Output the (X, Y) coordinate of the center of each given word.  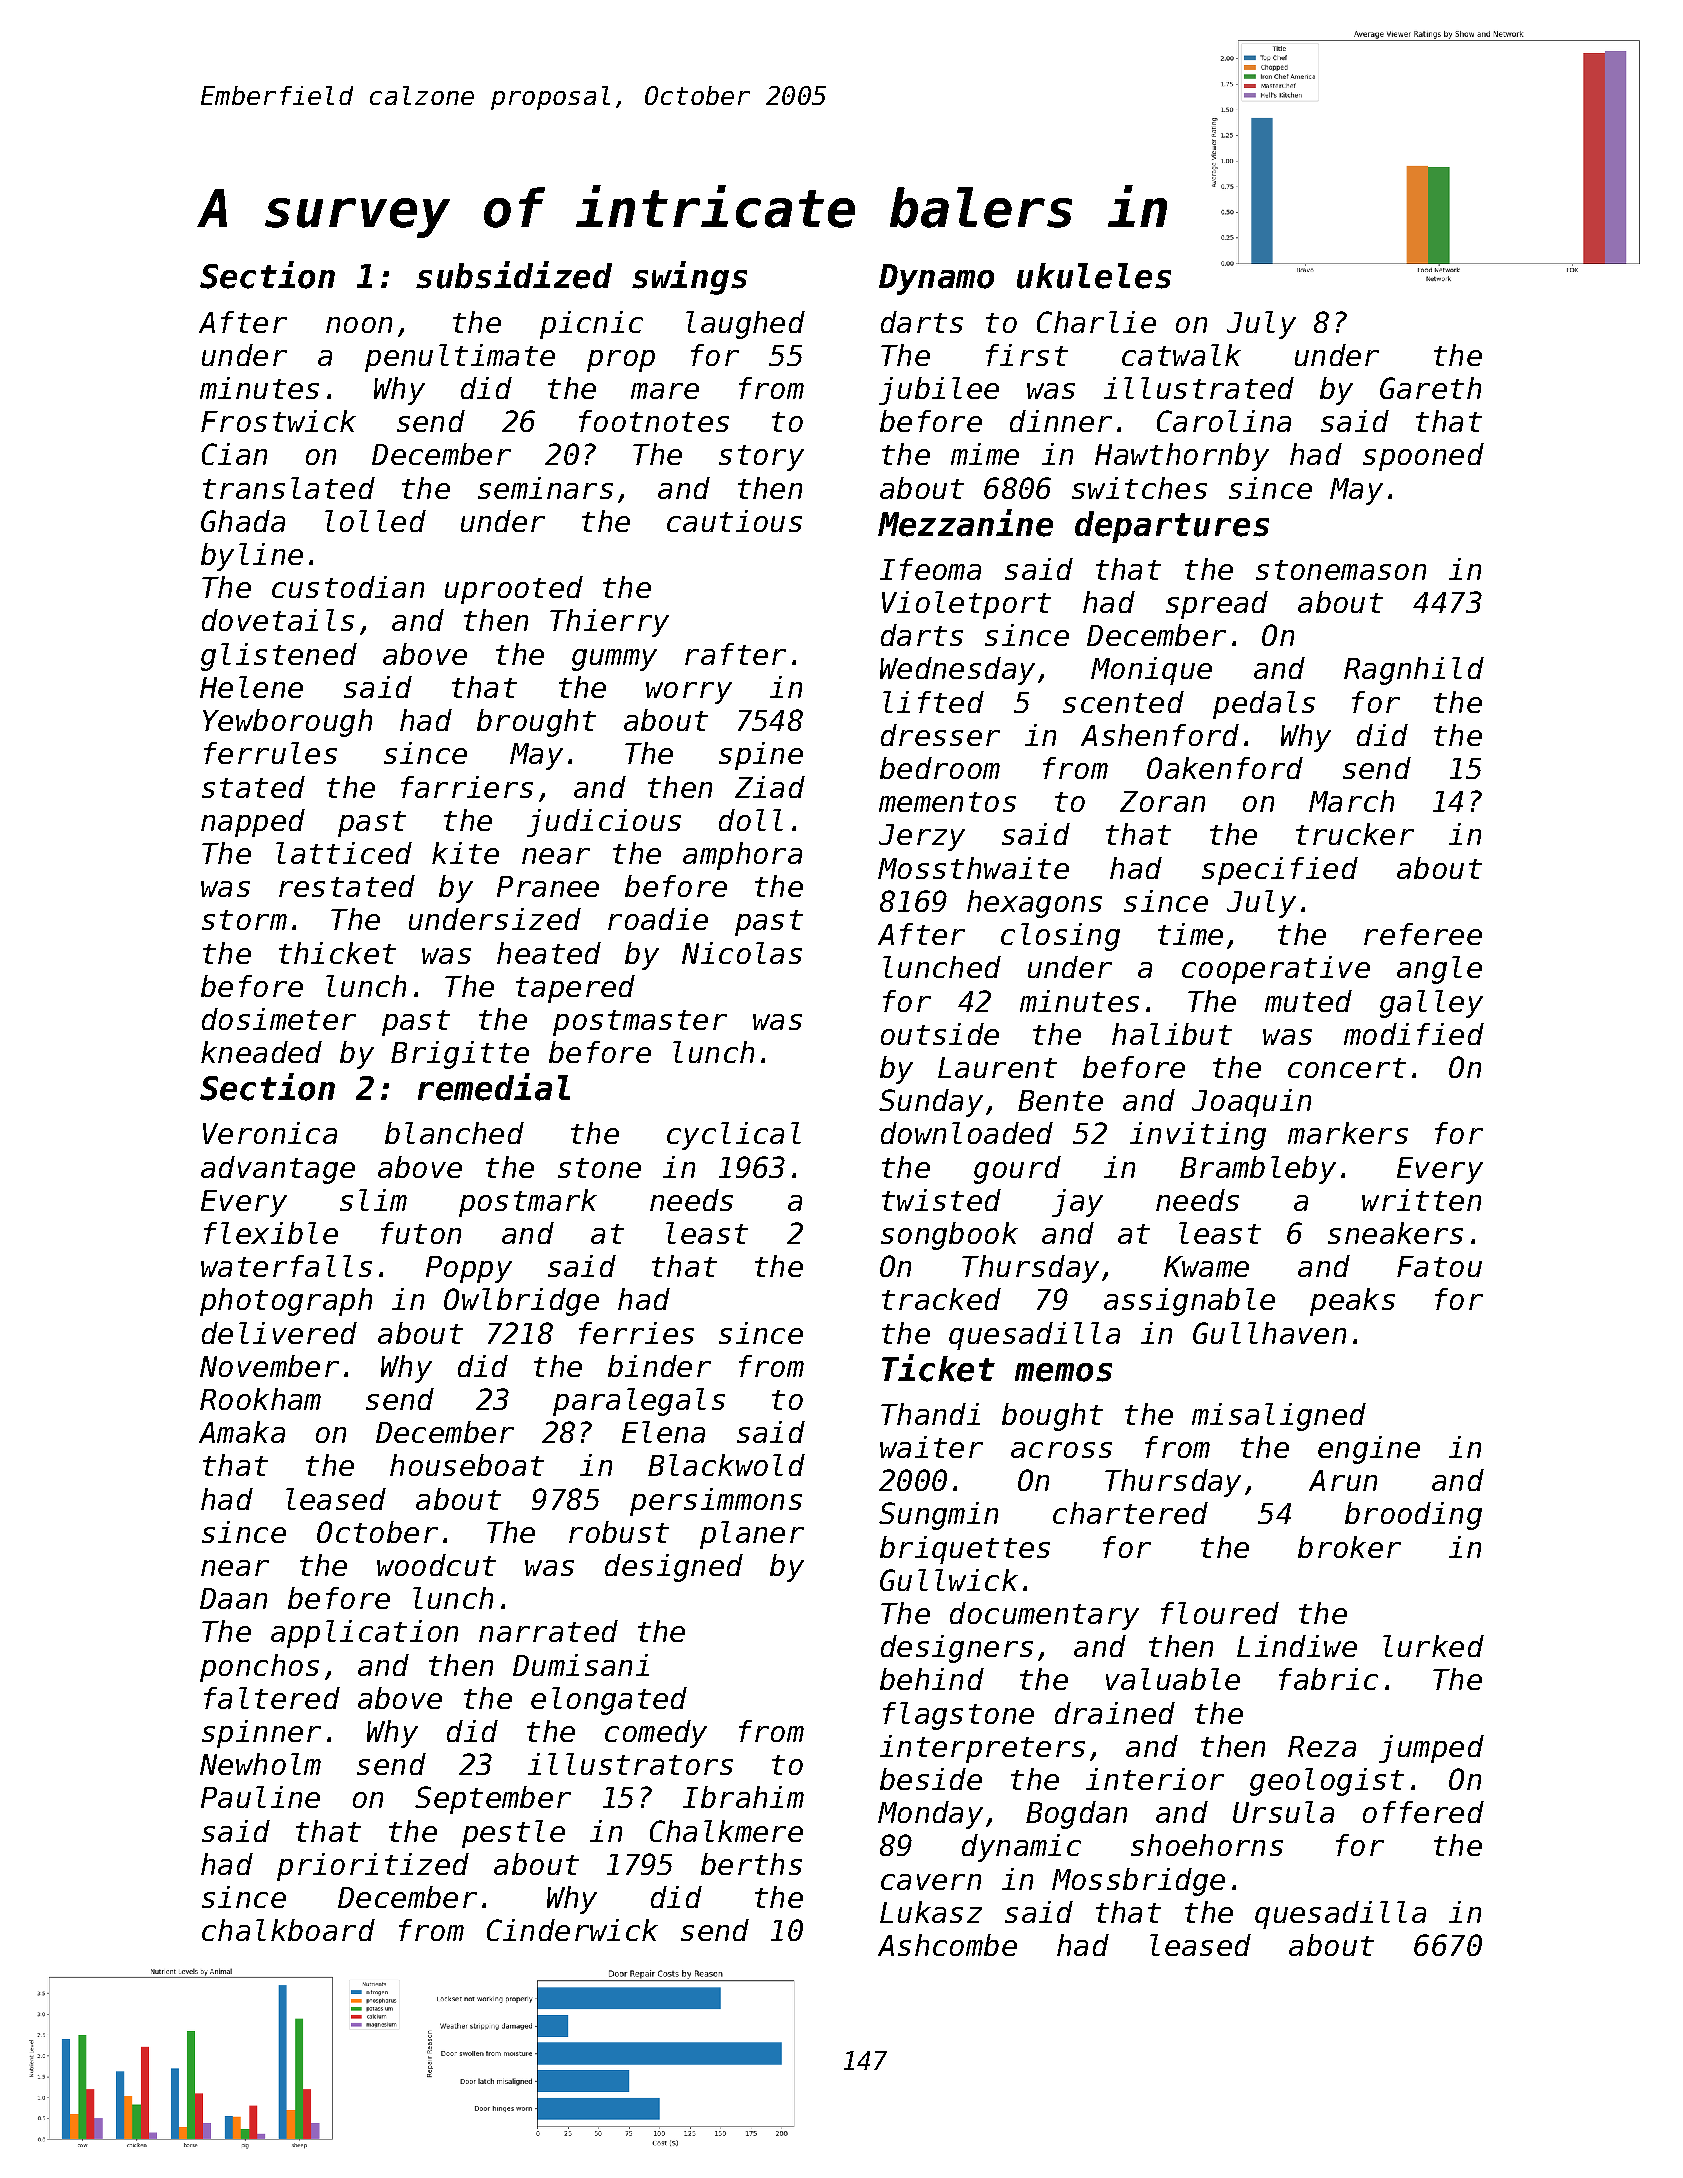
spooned (1423, 457)
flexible (271, 1233)
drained (1115, 1713)
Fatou (1439, 1266)
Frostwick (278, 421)
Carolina (1224, 421)
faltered (272, 1698)
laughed (745, 325)
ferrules (270, 753)
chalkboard (288, 1930)
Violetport (966, 605)
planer (752, 1535)
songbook (949, 1236)
